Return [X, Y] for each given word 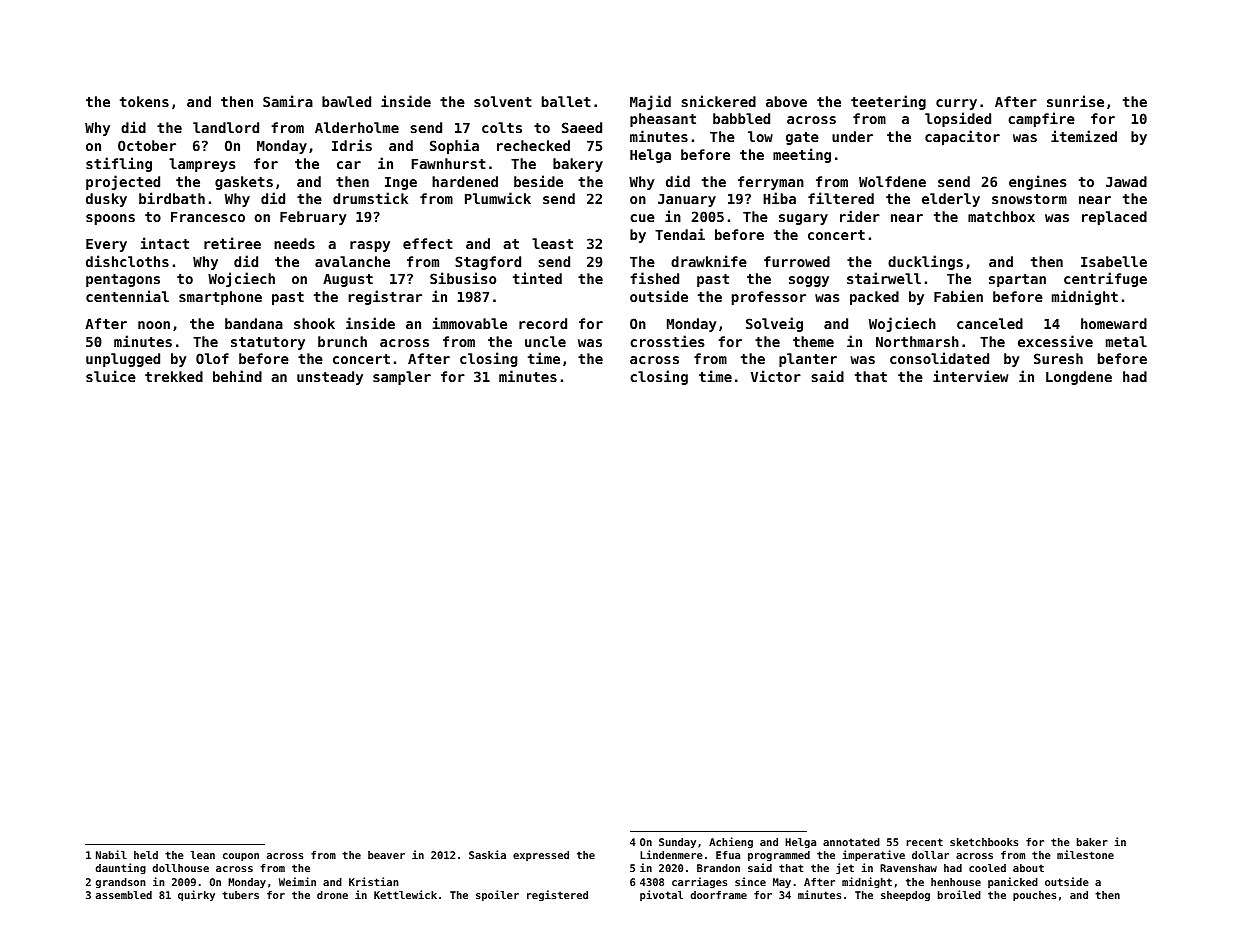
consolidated [939, 358]
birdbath [172, 198]
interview [970, 376]
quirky [196, 895]
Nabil [111, 854]
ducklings [925, 262]
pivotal [661, 895]
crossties [667, 341]
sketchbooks [984, 842]
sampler [402, 378]
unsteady [330, 378]
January [687, 200]
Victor [776, 376]
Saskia [487, 854]
